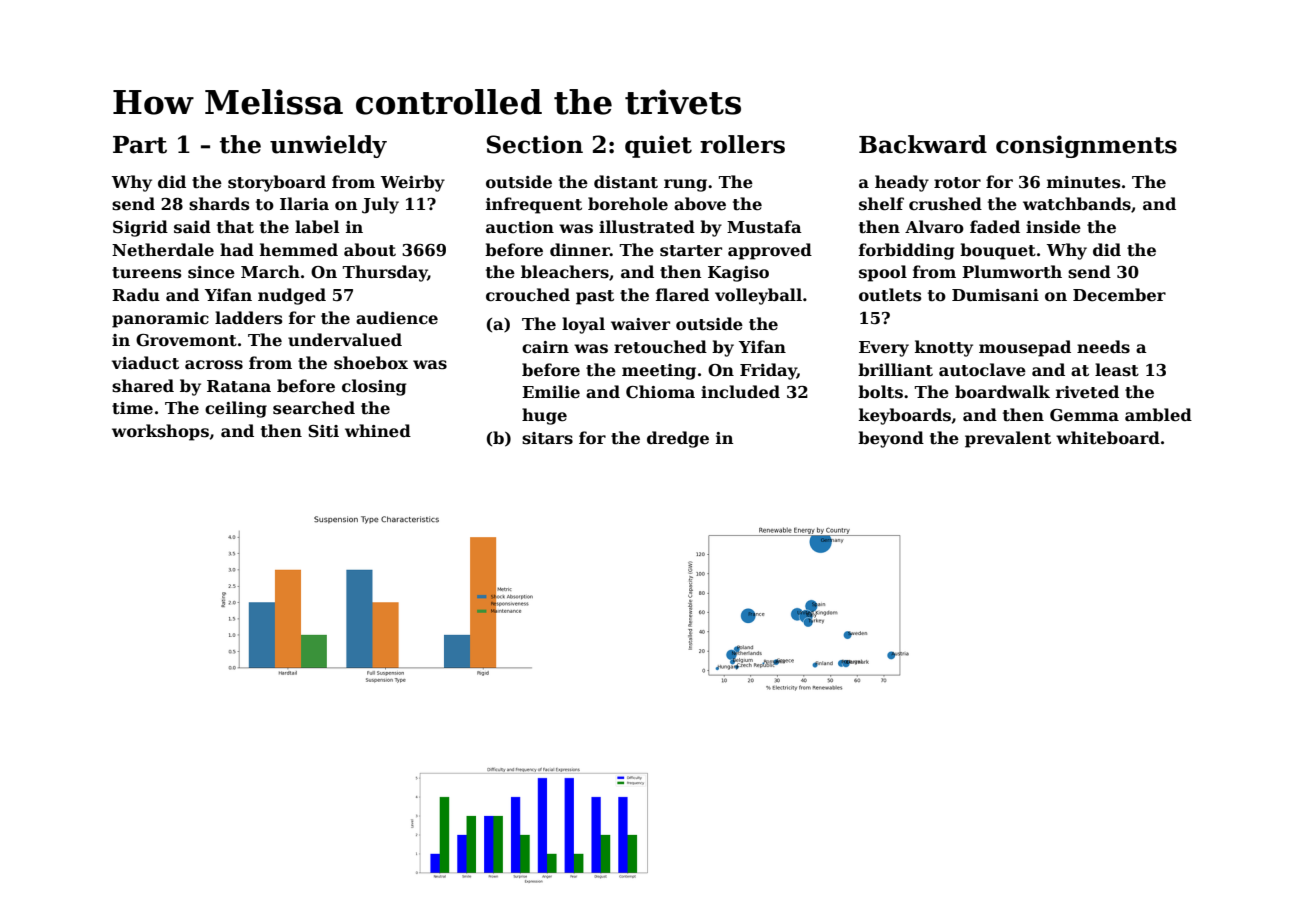  What do you see at coordinates (1103, 347) in the page?
I see `needs` at bounding box center [1103, 347].
